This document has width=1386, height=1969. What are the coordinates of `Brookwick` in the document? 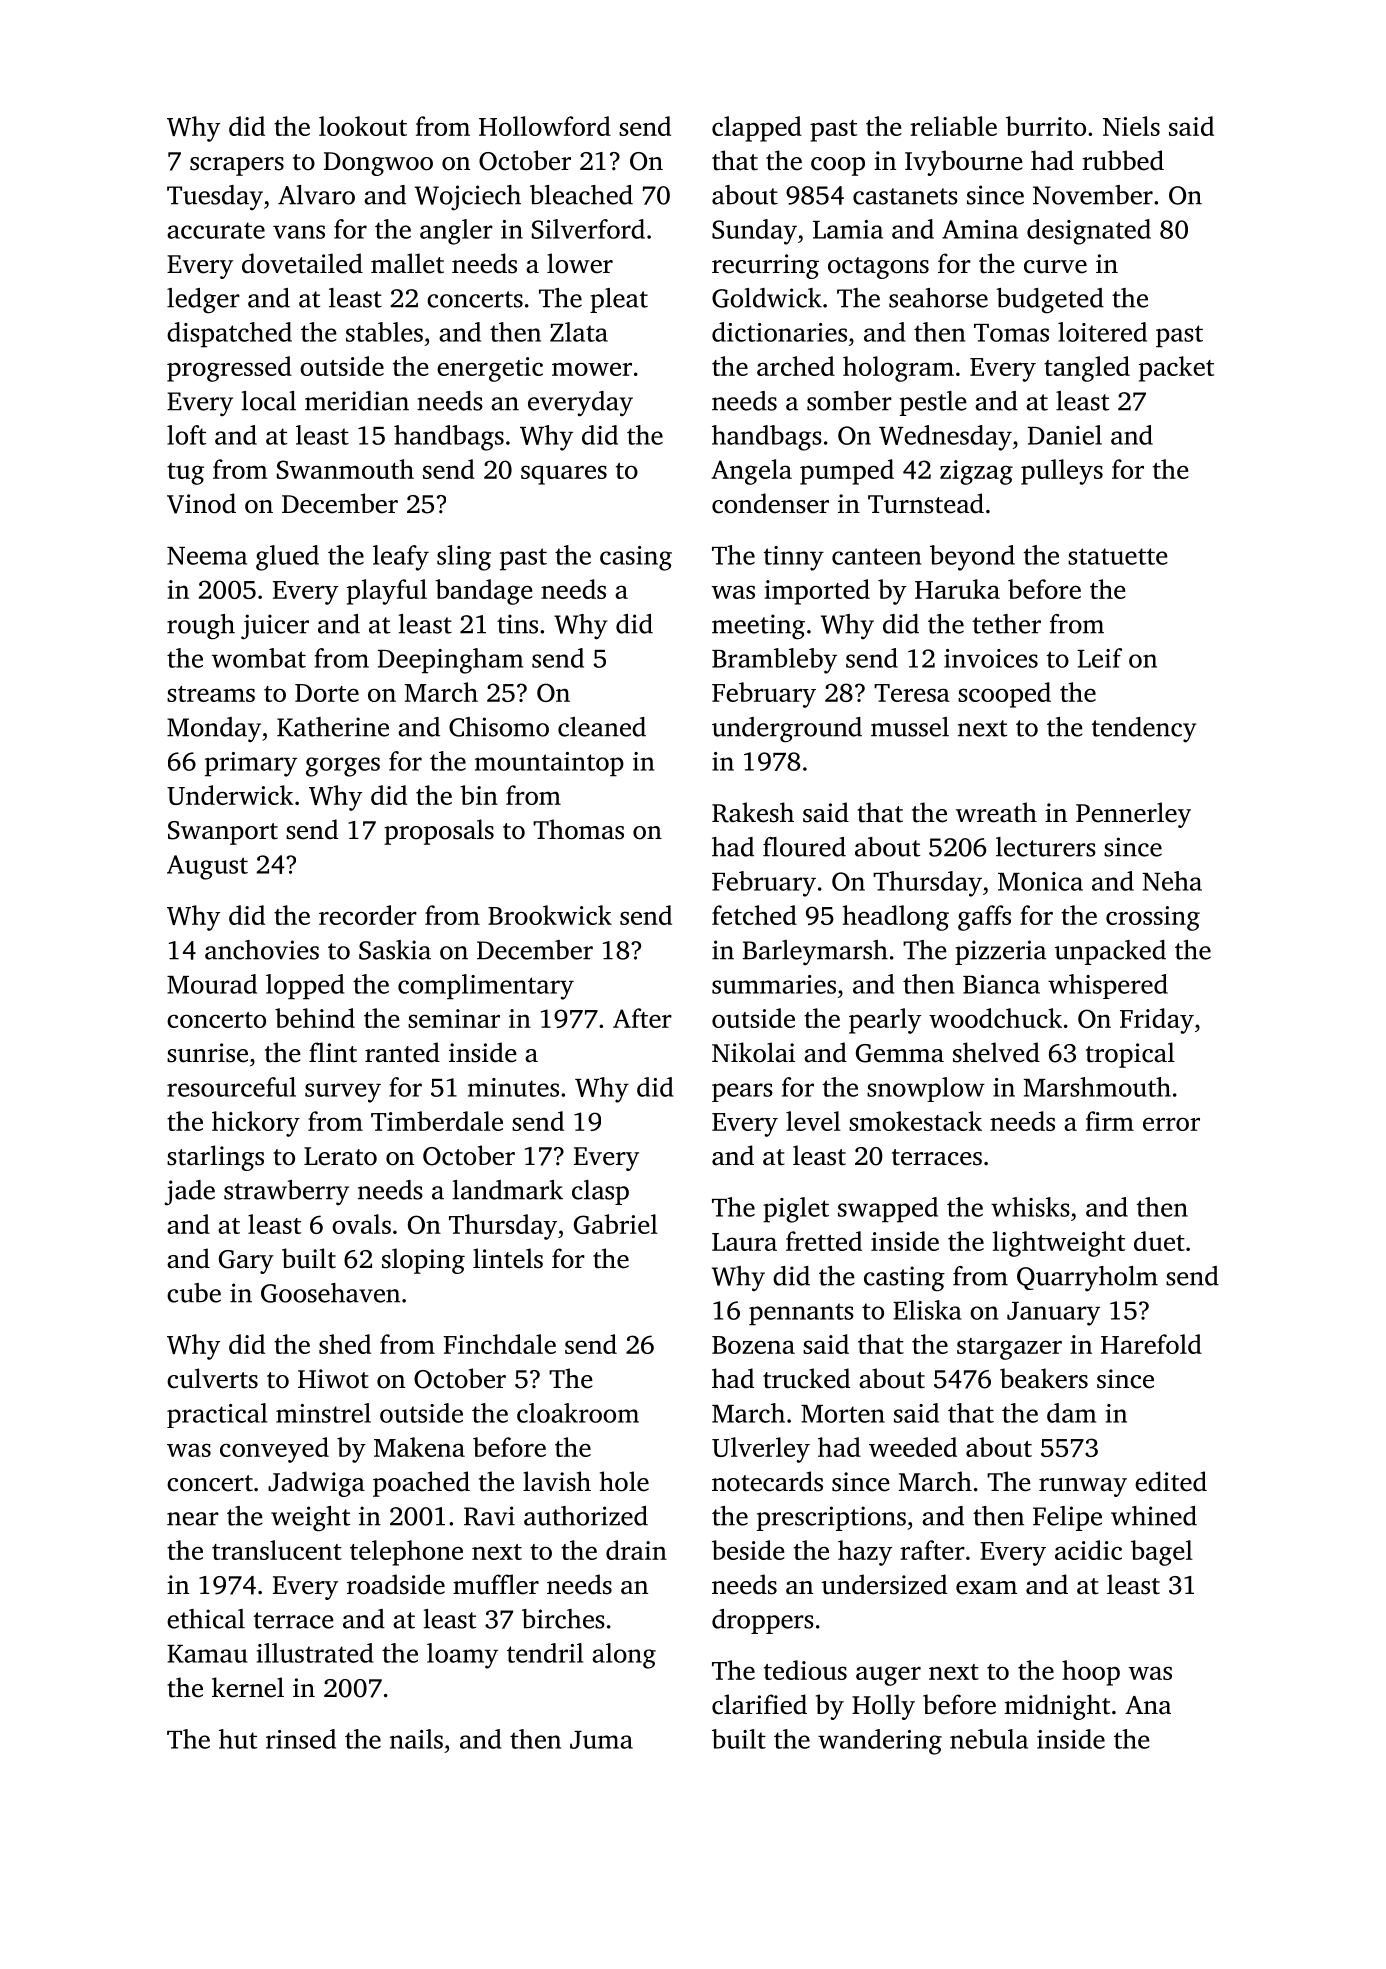 It's located at (550, 915).
